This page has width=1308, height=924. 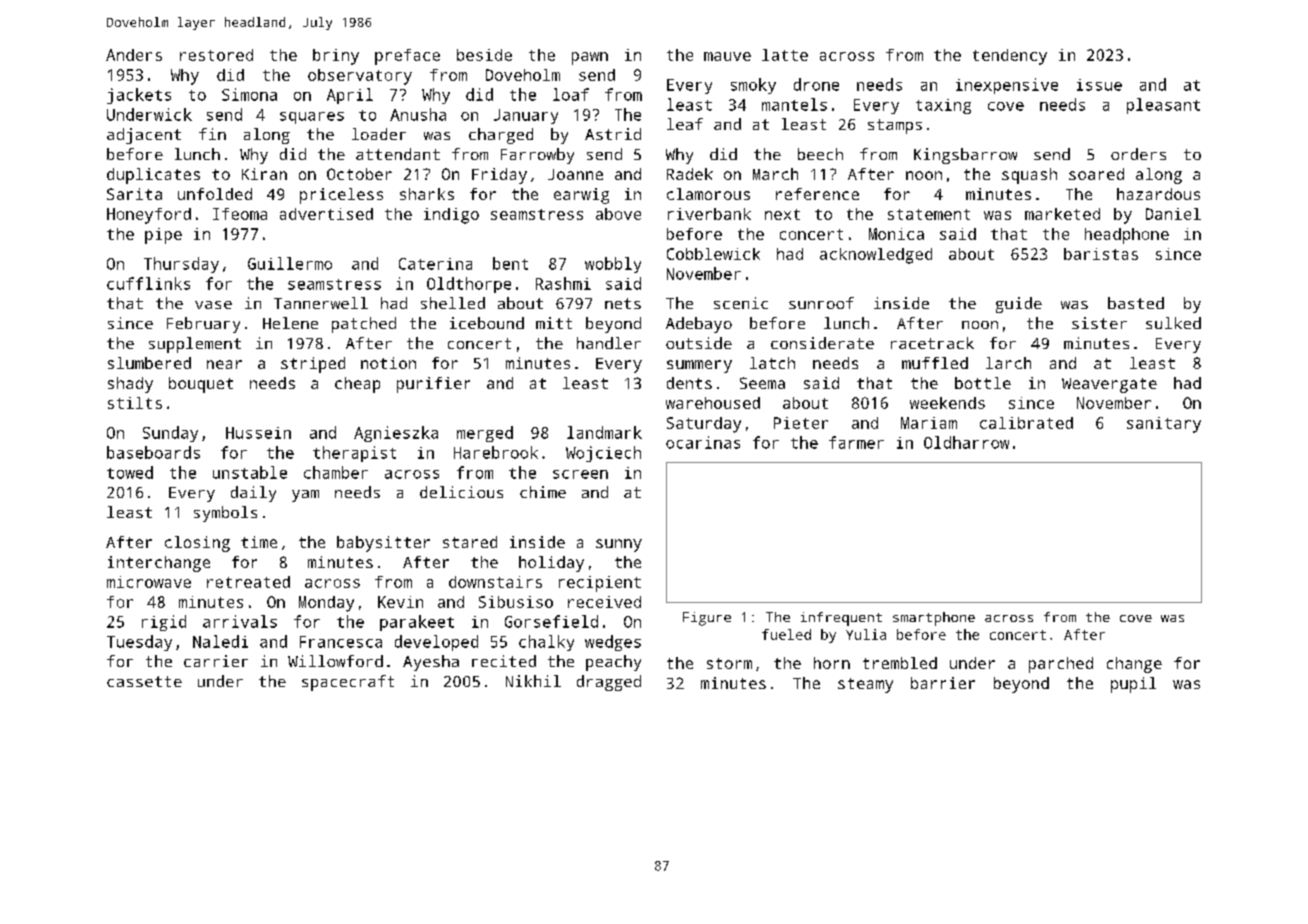 I want to click on farmer, so click(x=856, y=442).
